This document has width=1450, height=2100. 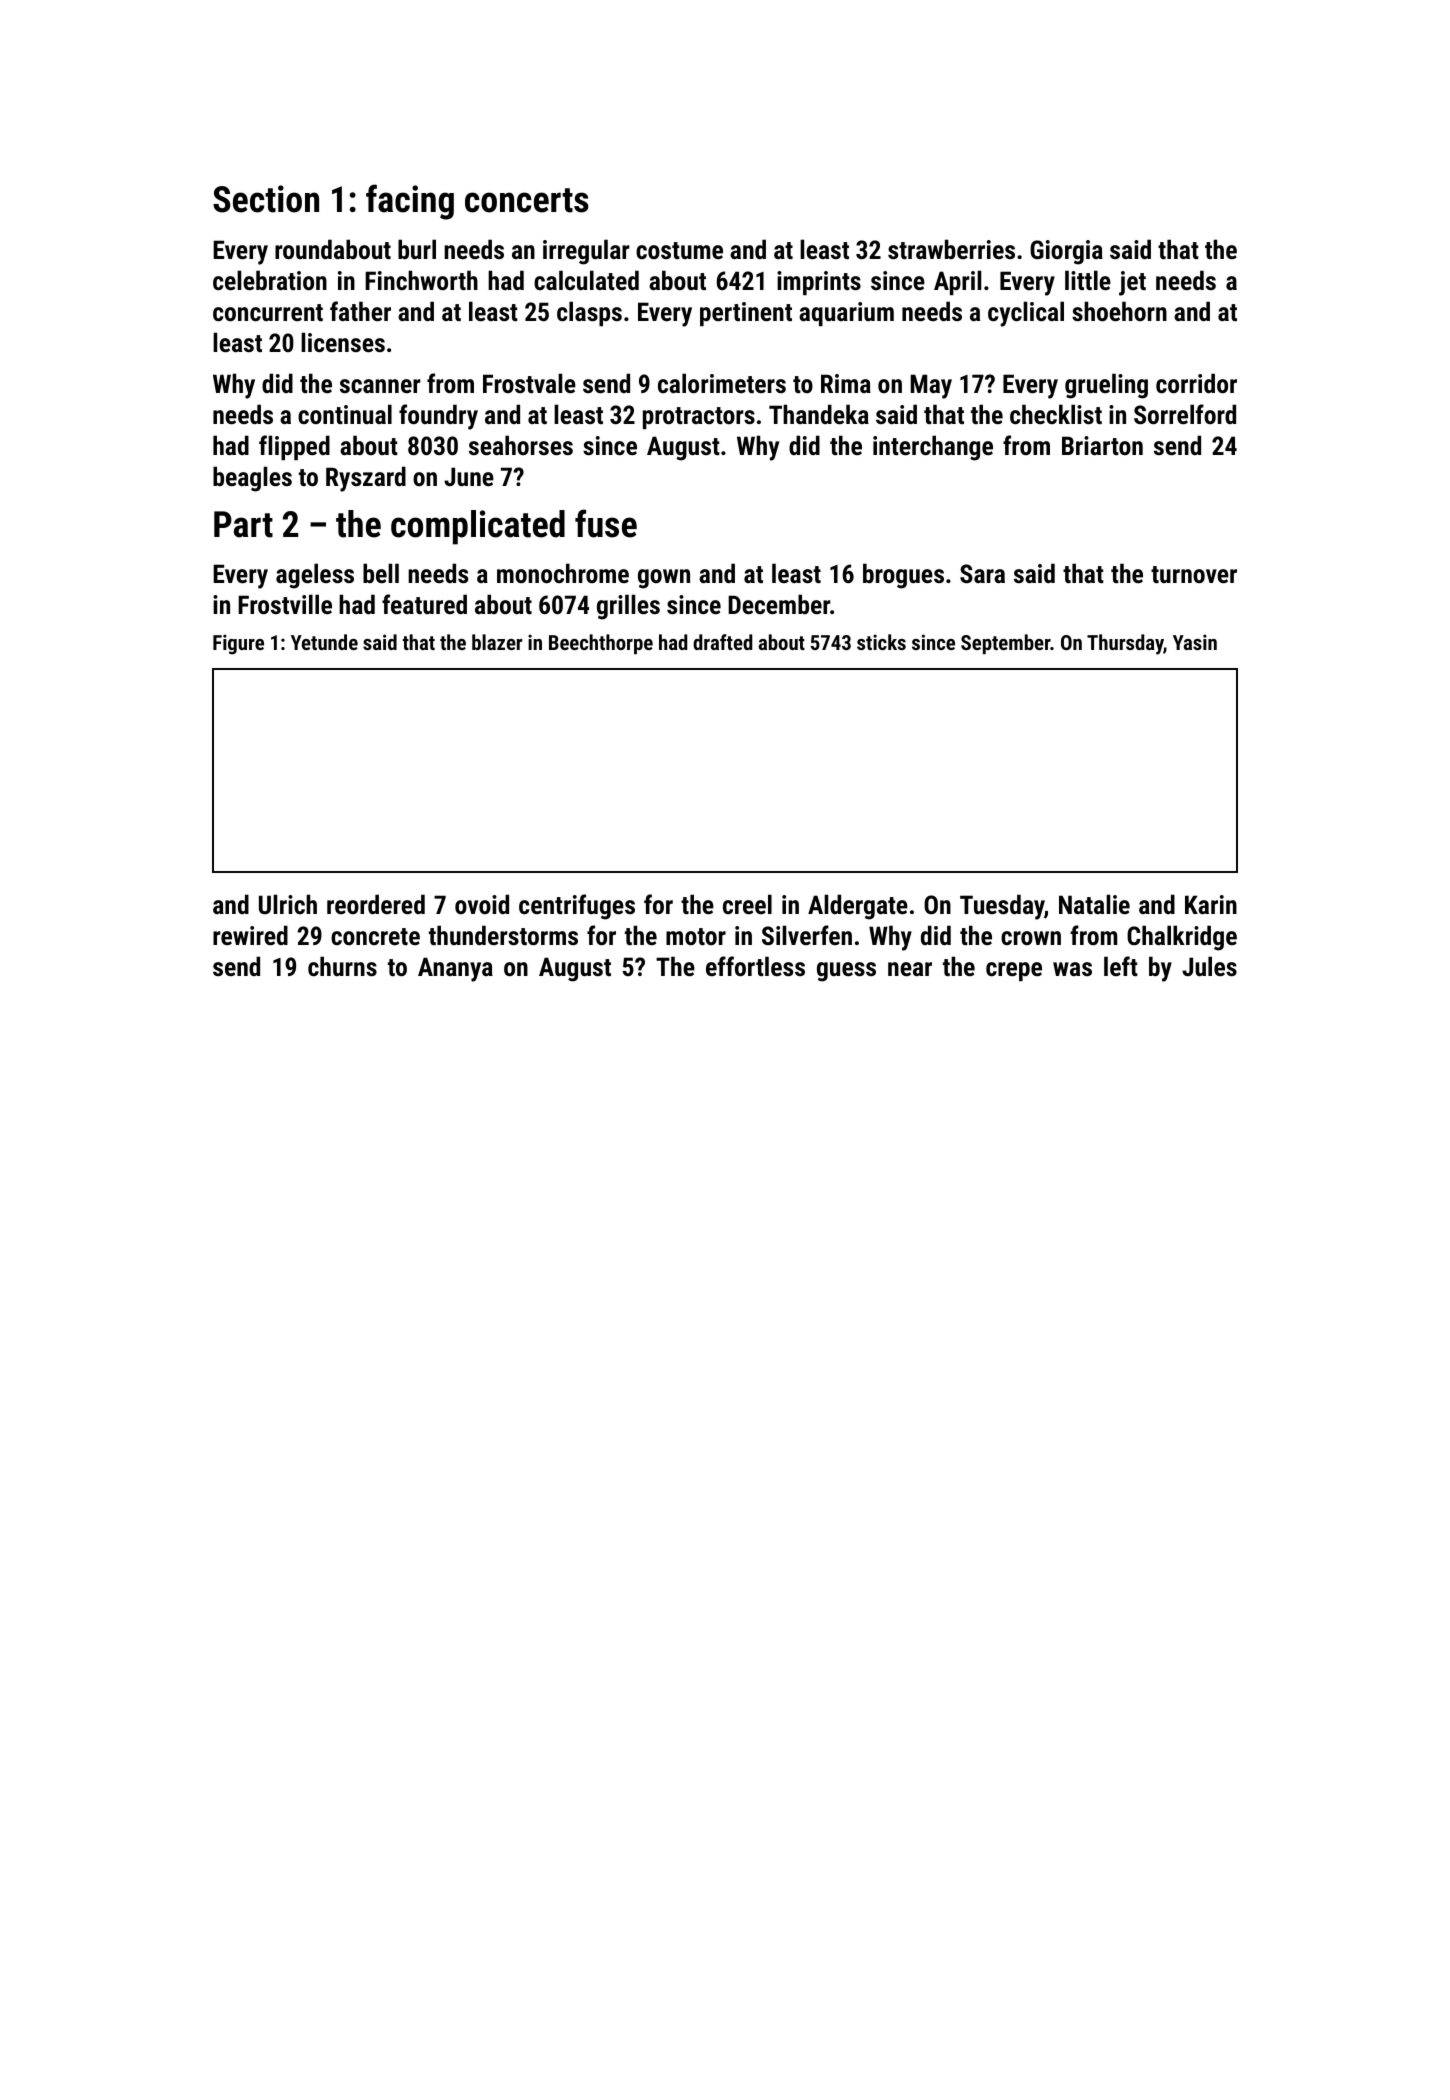 What do you see at coordinates (696, 936) in the document?
I see `motor` at bounding box center [696, 936].
